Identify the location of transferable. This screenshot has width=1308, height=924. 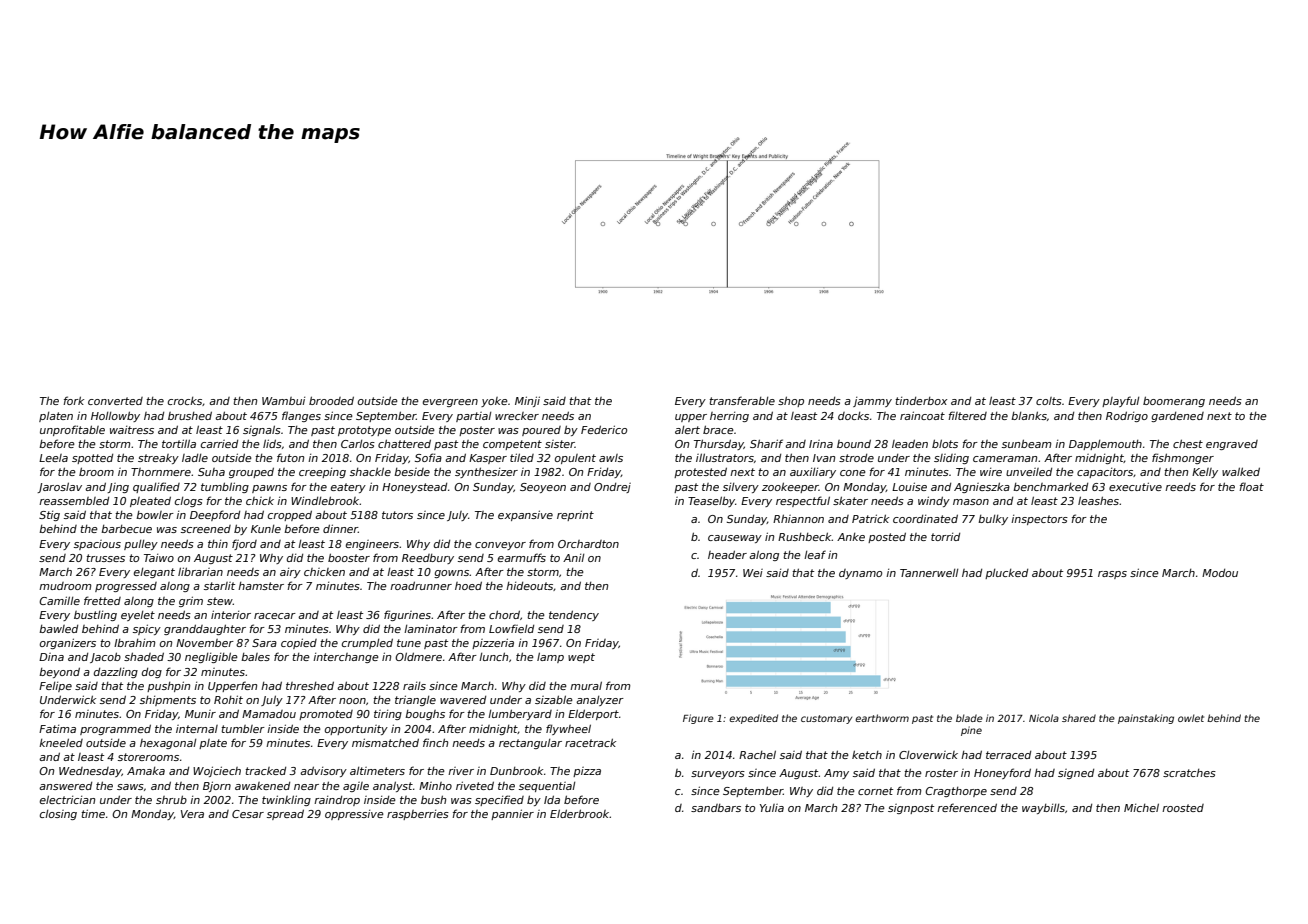
(742, 400).
